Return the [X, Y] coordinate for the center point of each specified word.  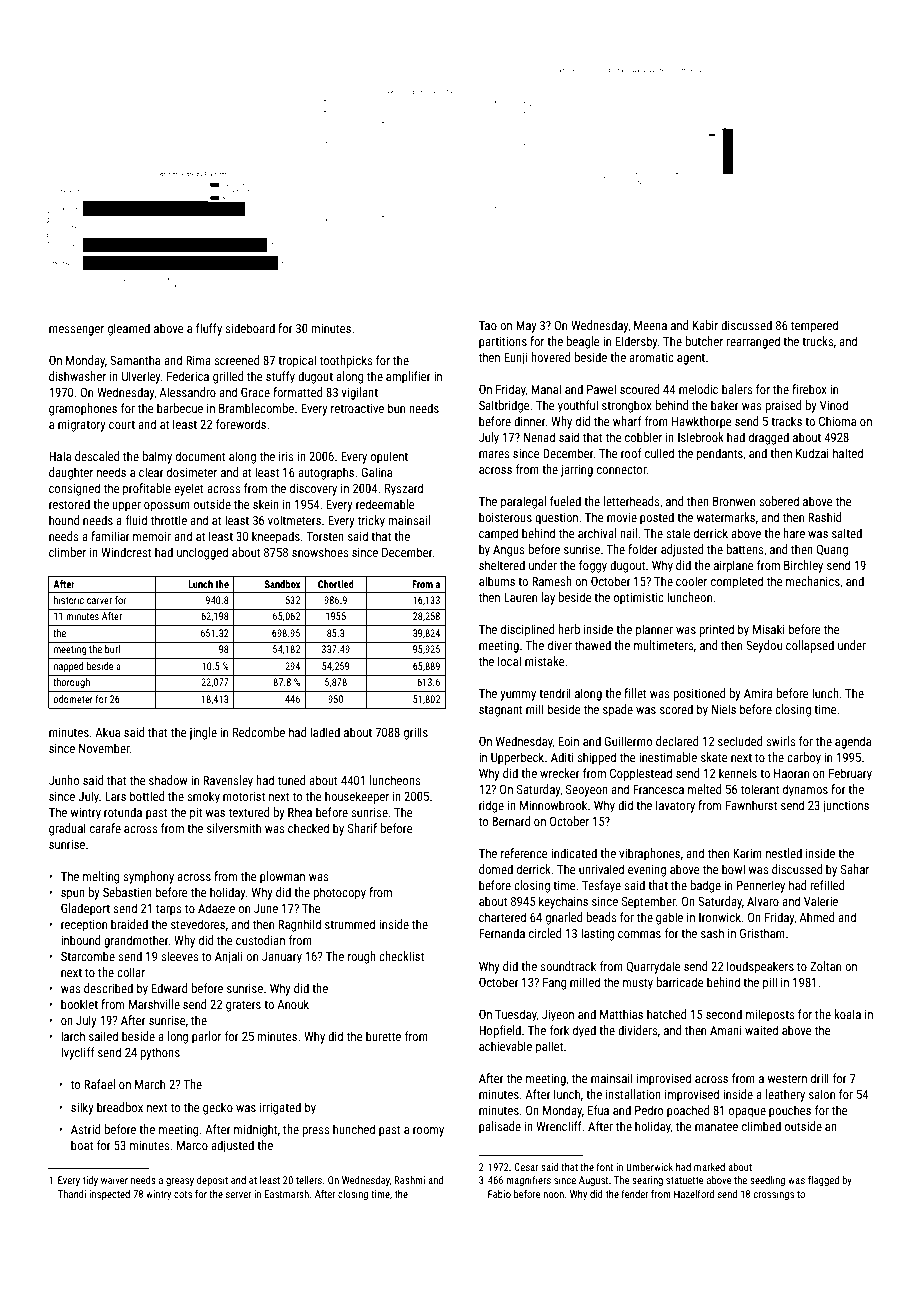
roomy [428, 1132]
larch [73, 1036]
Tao [488, 325]
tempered [814, 326]
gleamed [129, 329]
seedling [767, 1181]
